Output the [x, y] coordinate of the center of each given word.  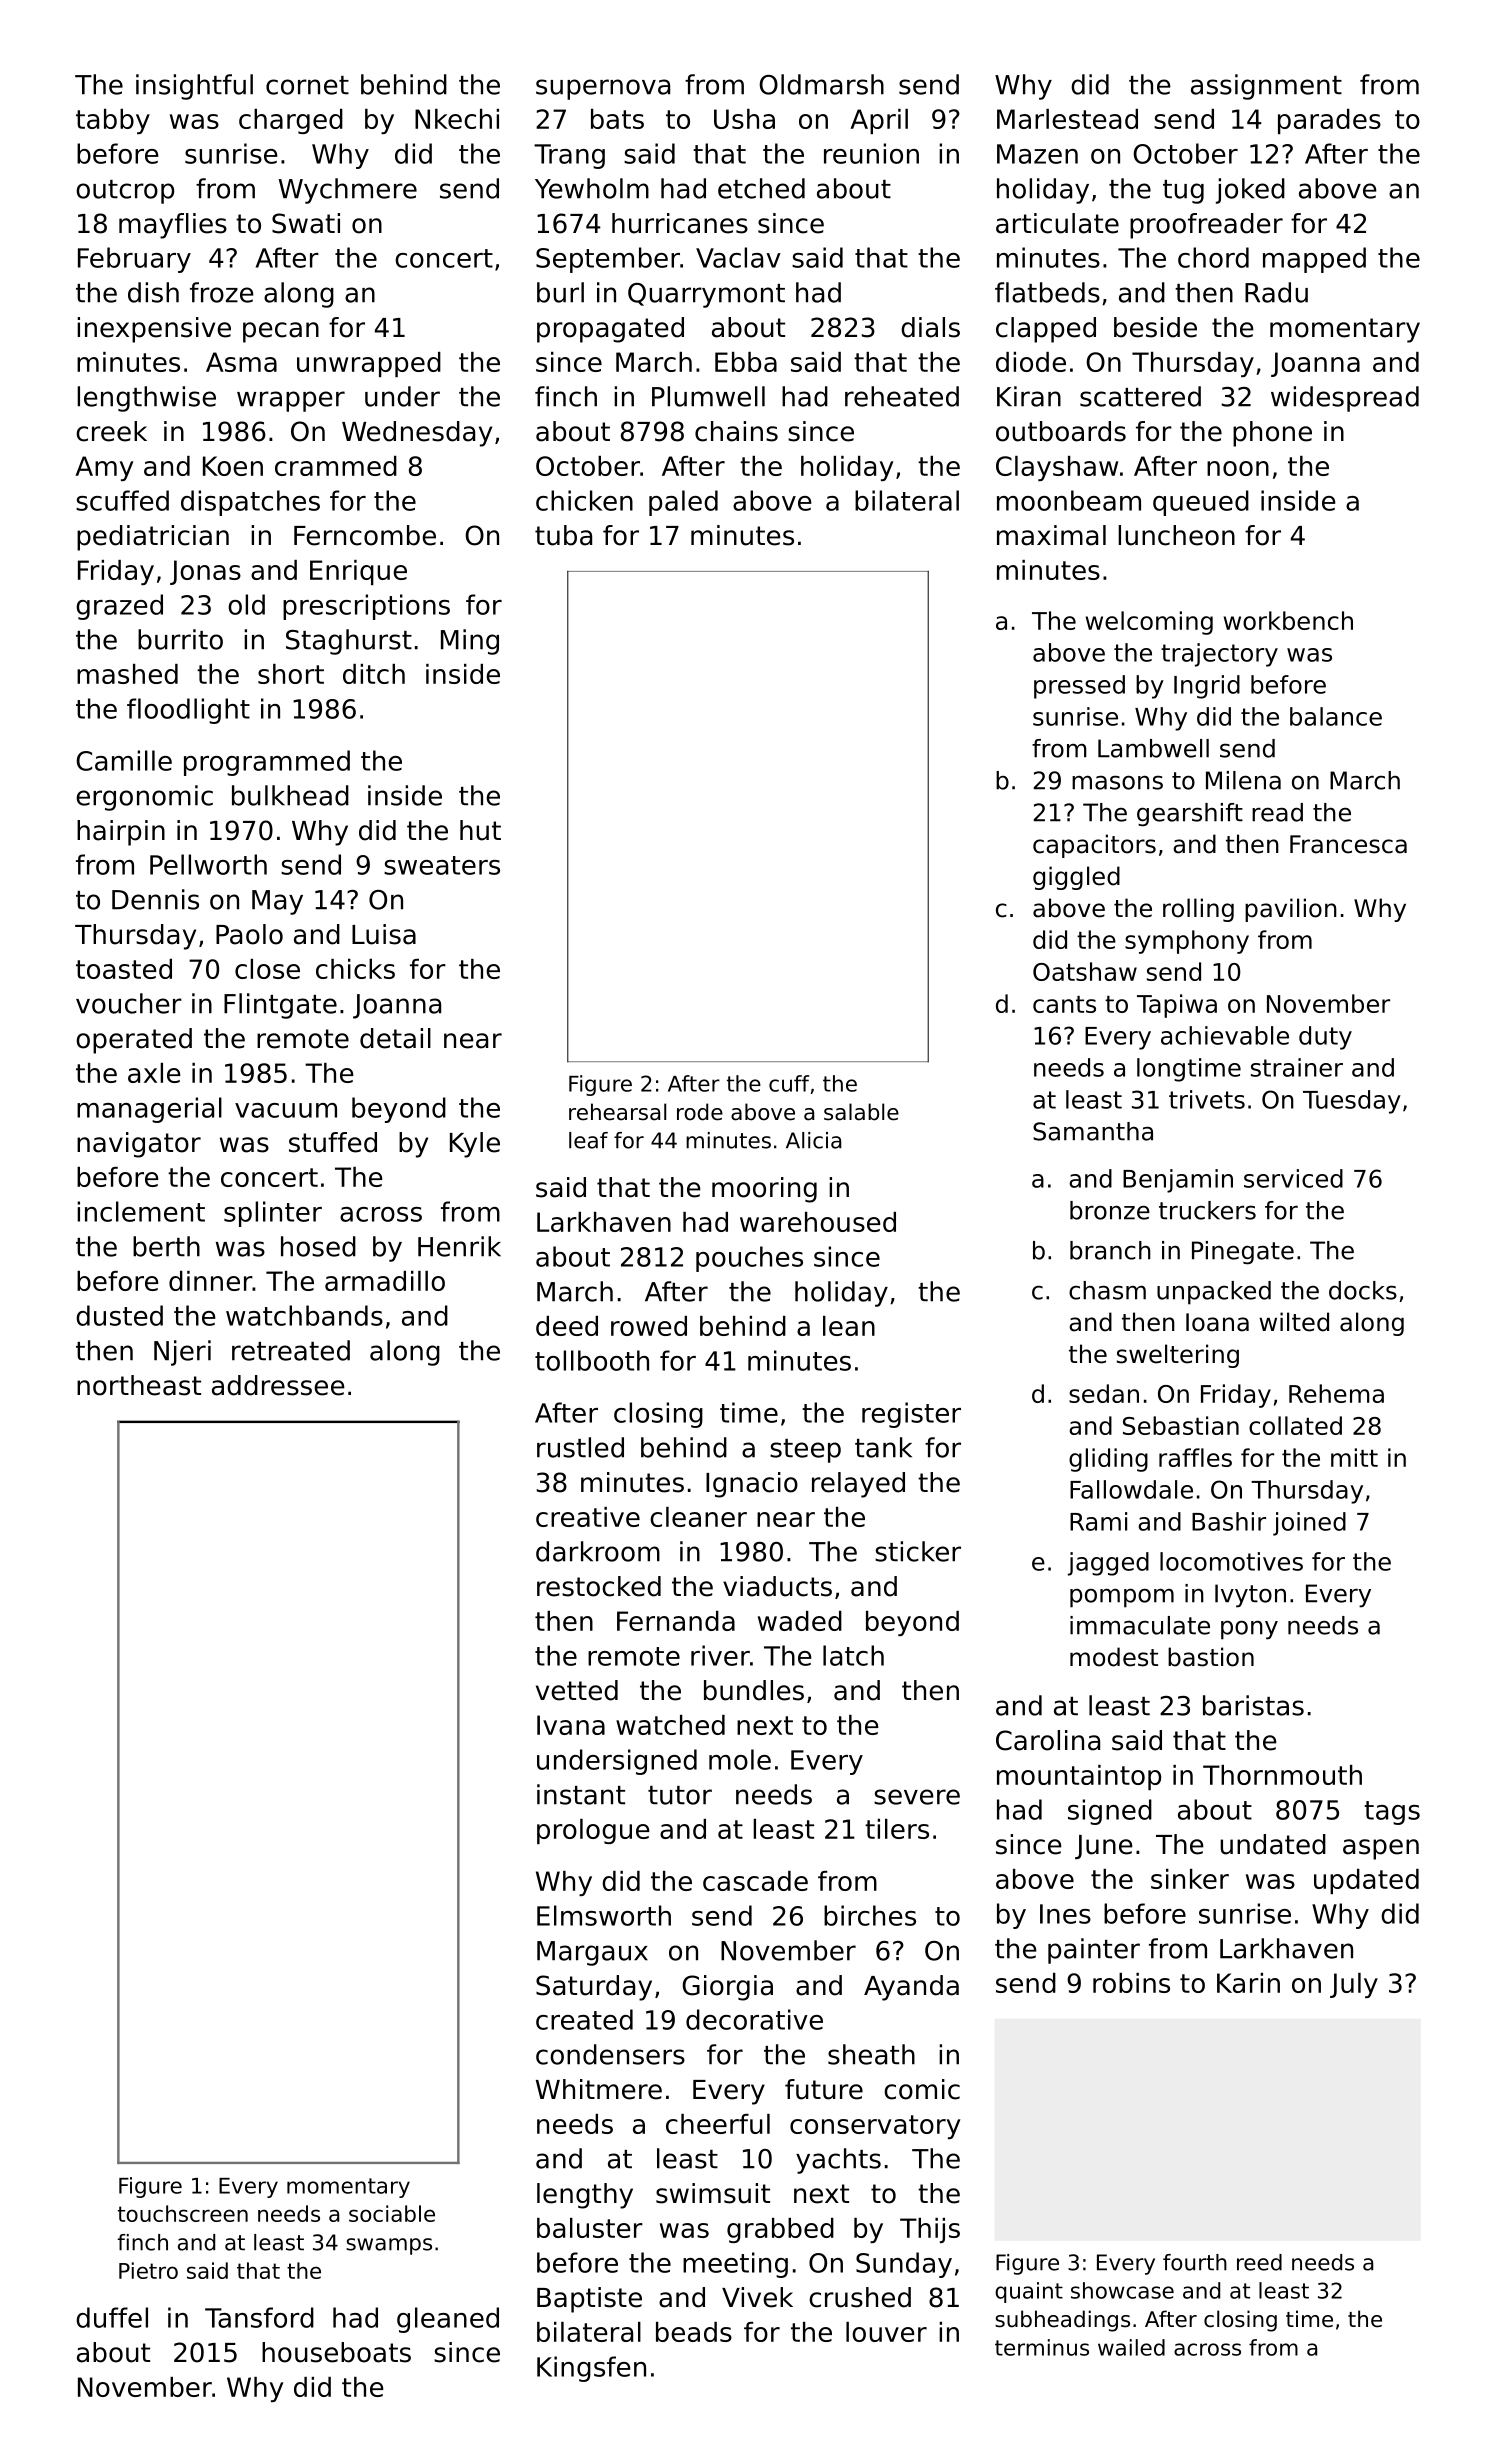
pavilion [1291, 910]
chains [736, 431]
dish [153, 292]
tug [1183, 192]
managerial [149, 1110]
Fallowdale [1131, 1489]
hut [480, 830]
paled [683, 503]
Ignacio [752, 1485]
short [291, 674]
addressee [278, 1385]
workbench [1288, 620]
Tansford [259, 2317]
